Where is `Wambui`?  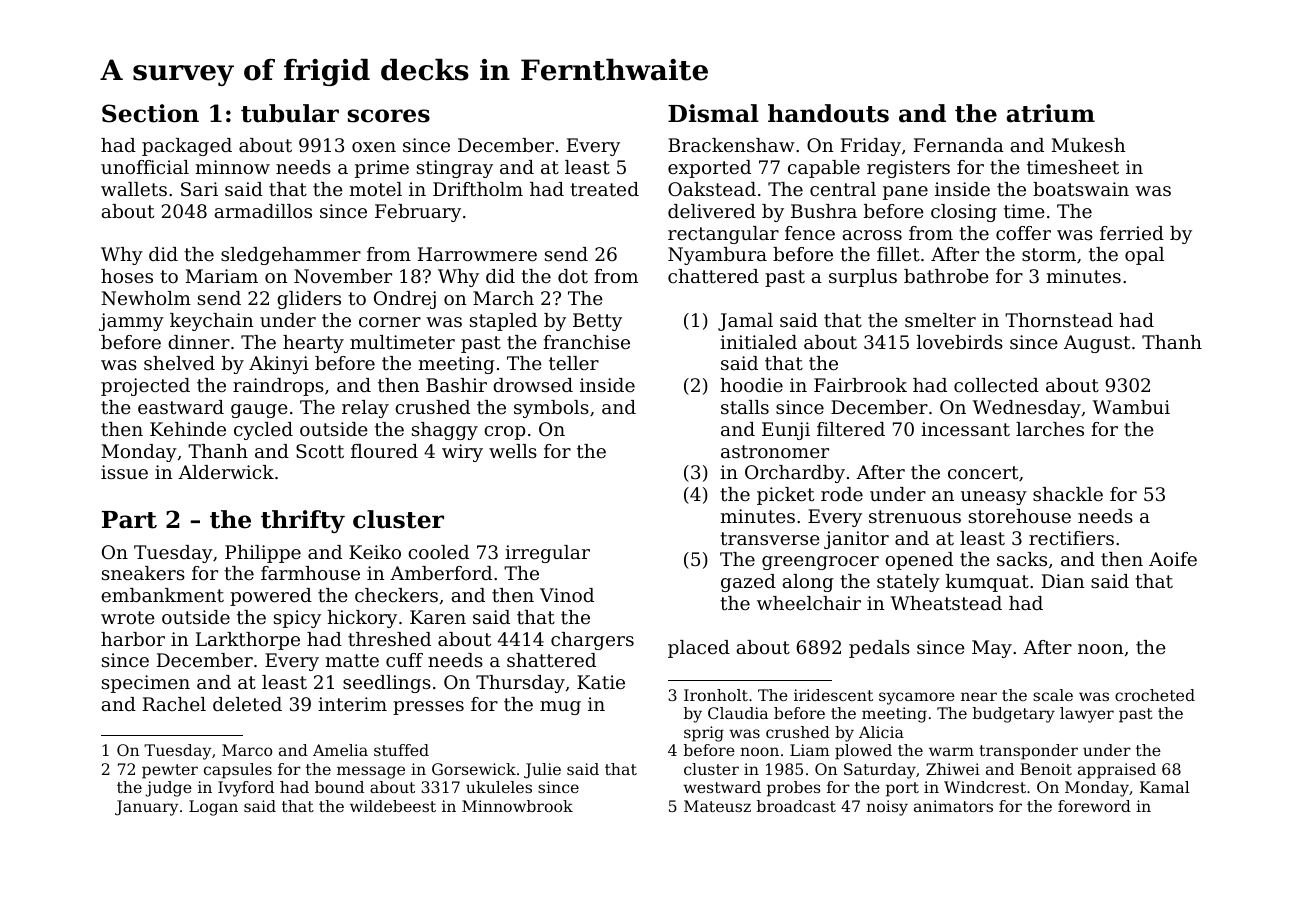 Wambui is located at coordinates (1131, 407).
